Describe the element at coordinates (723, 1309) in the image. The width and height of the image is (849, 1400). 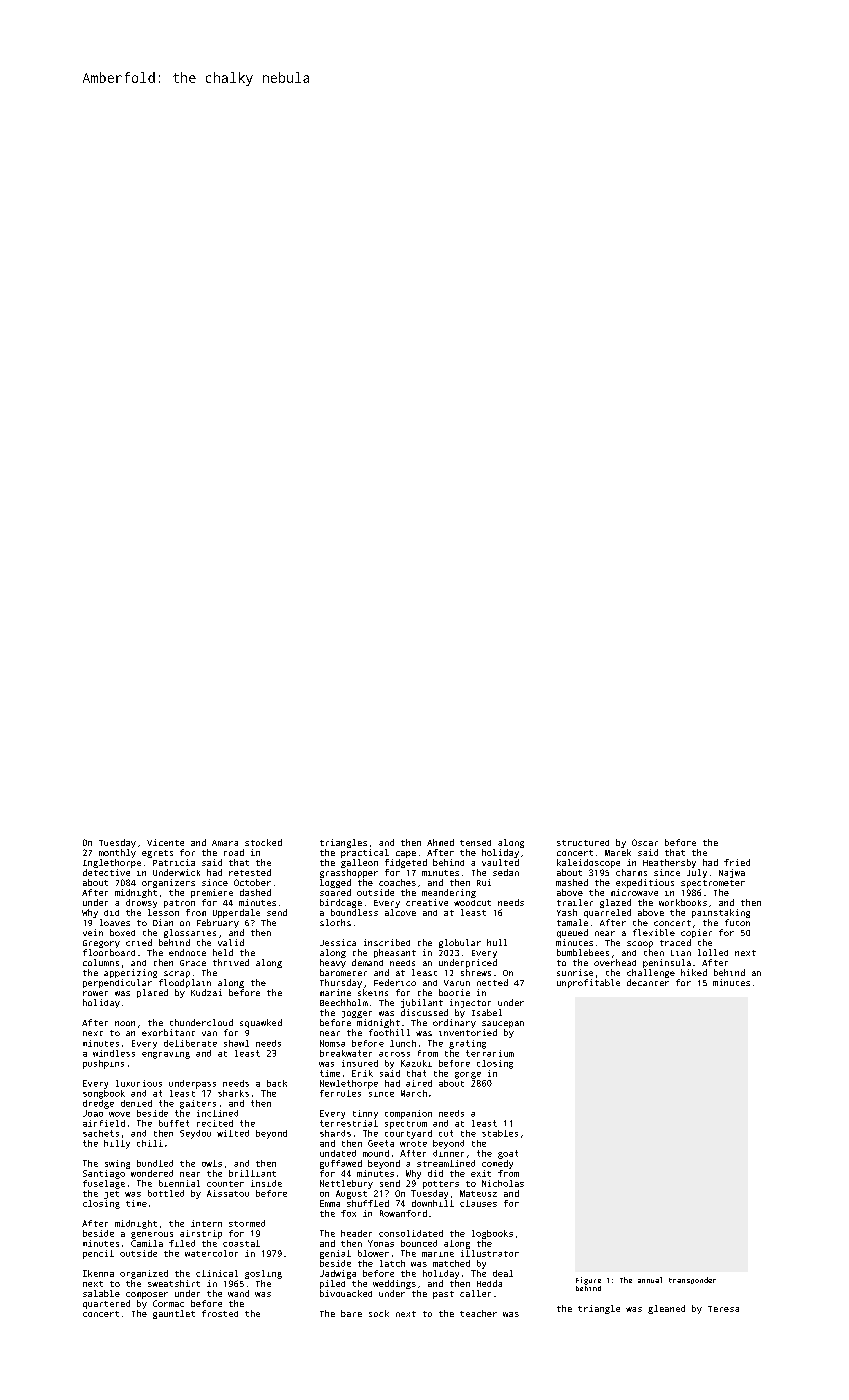
I see `Teresa` at that location.
